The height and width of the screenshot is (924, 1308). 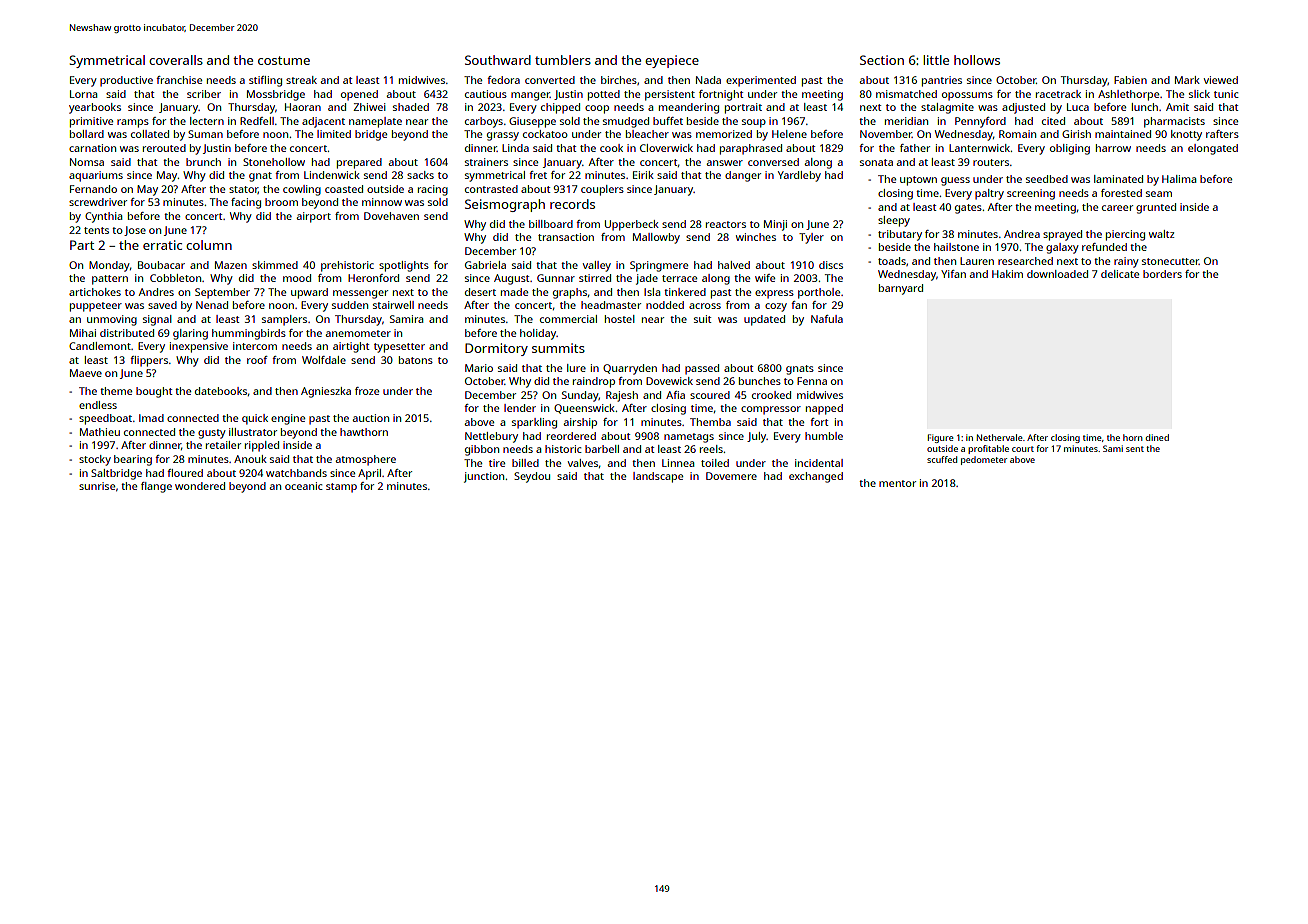 What do you see at coordinates (743, 108) in the screenshot?
I see `portrait` at bounding box center [743, 108].
